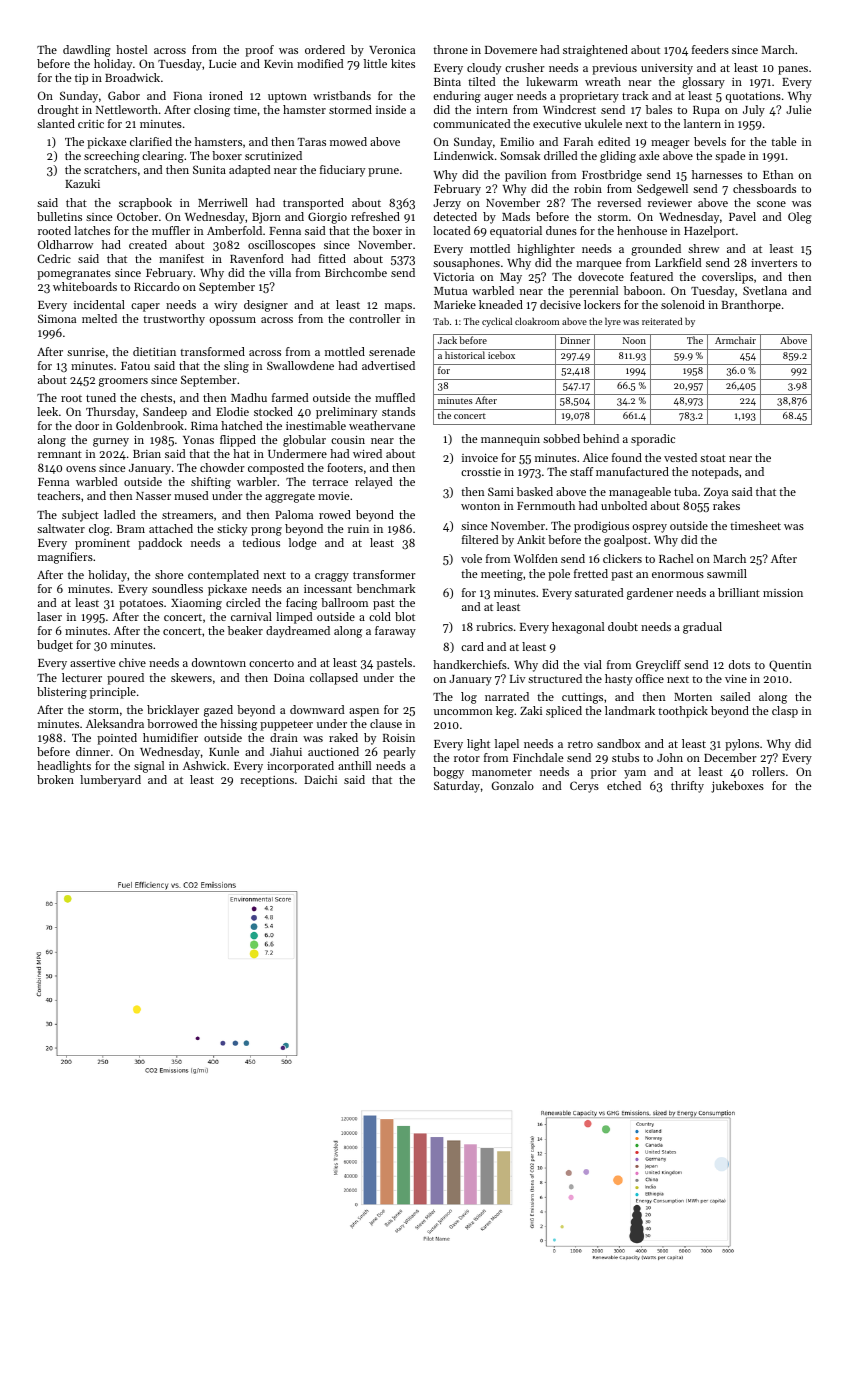  What do you see at coordinates (196, 604) in the document?
I see `Xiaoming` at bounding box center [196, 604].
